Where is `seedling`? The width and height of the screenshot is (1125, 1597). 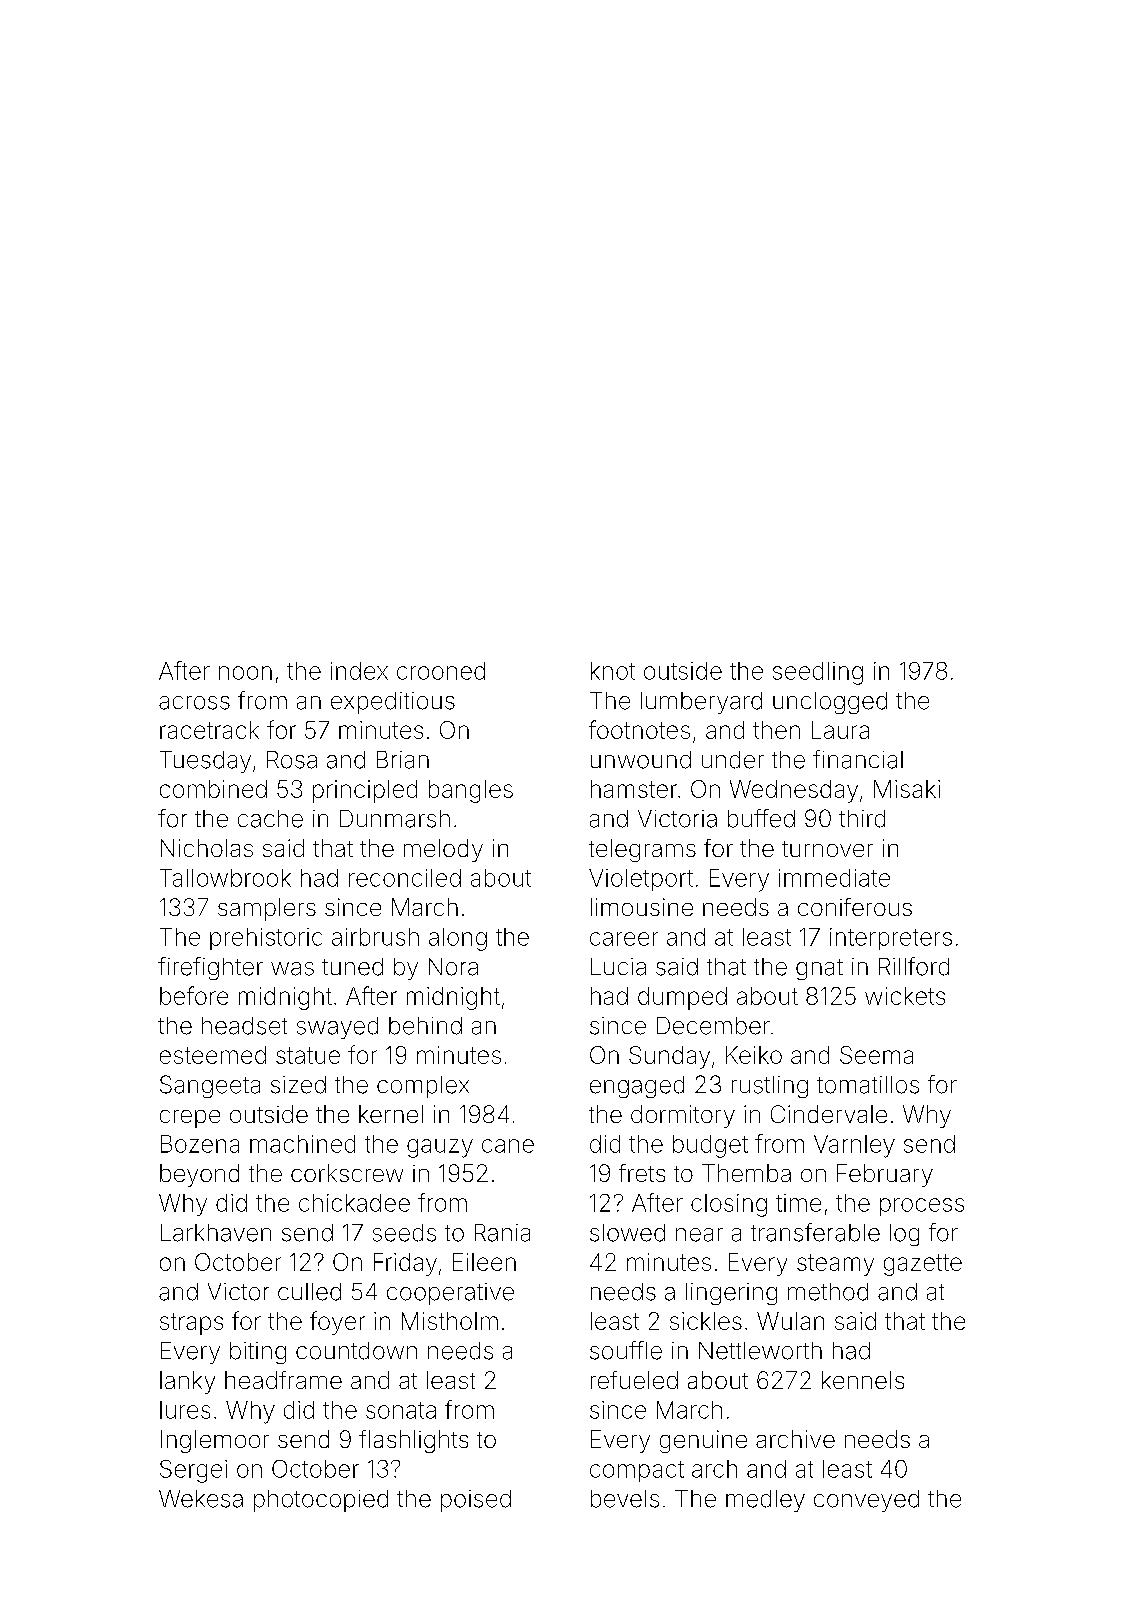
seedling is located at coordinates (818, 673).
